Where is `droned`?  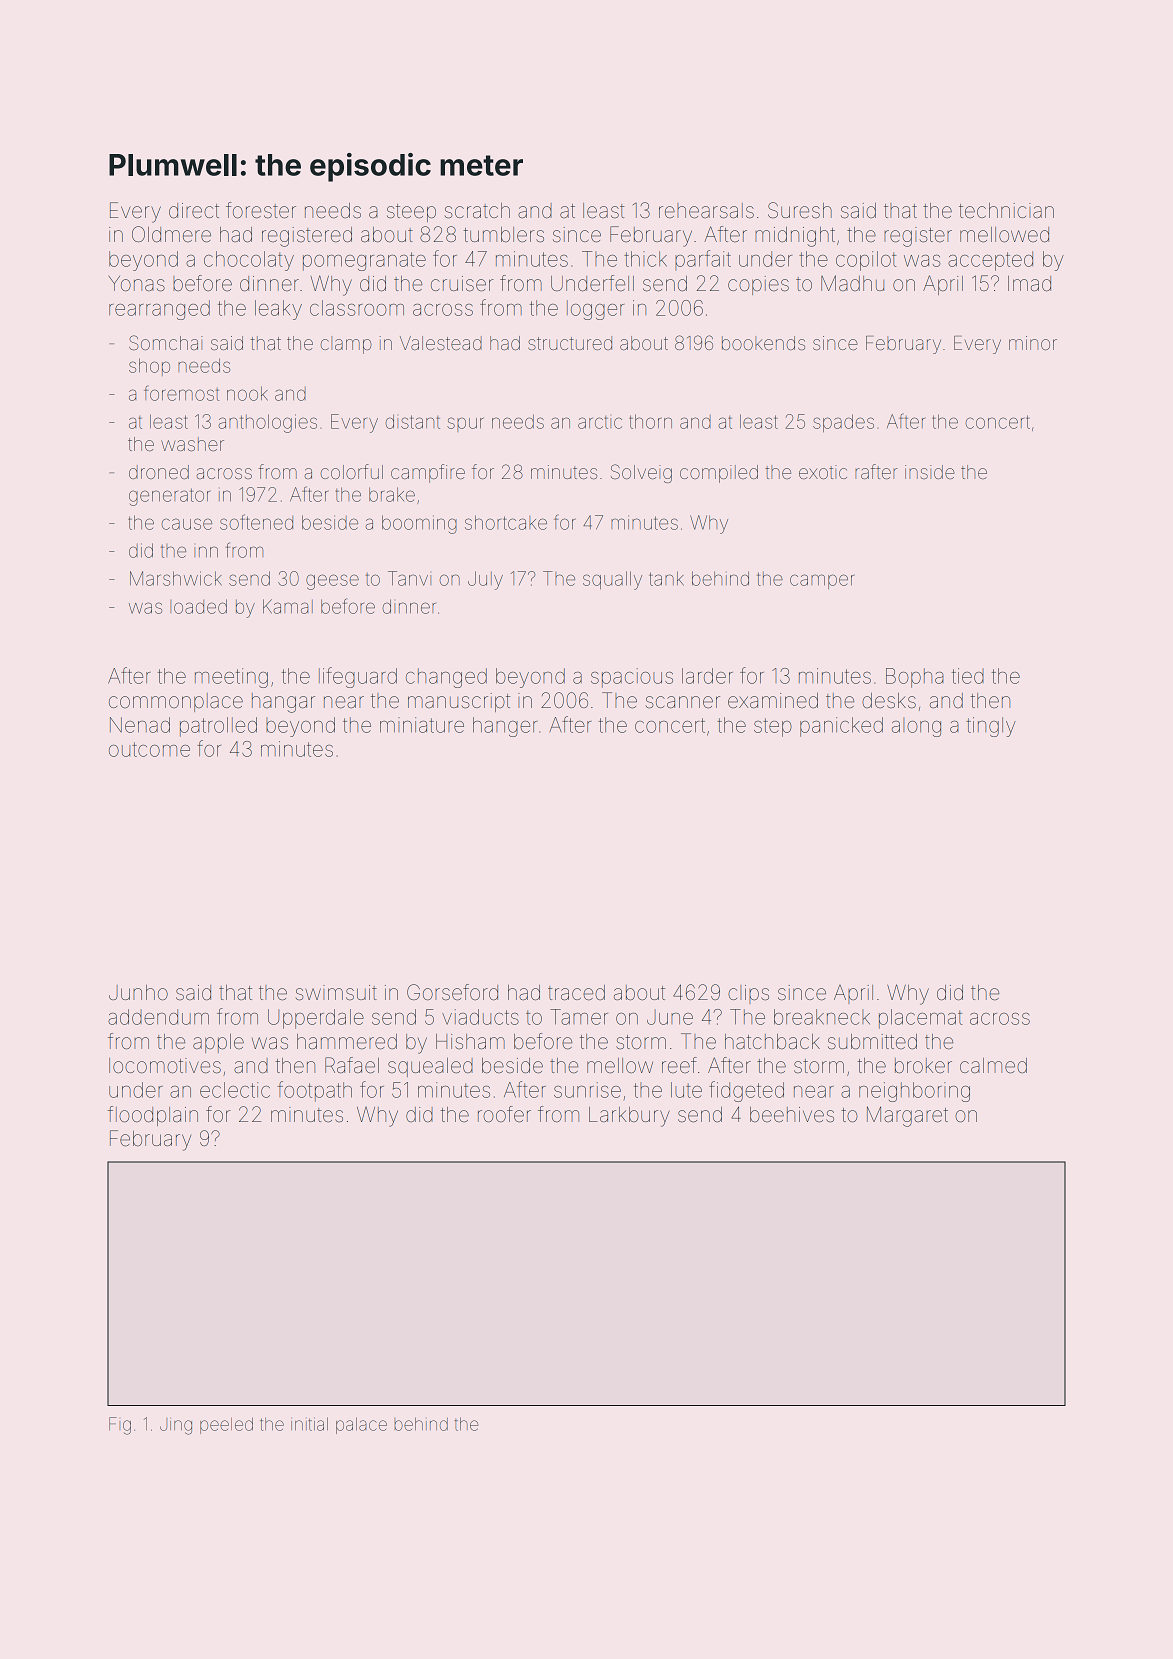 droned is located at coordinates (159, 472).
